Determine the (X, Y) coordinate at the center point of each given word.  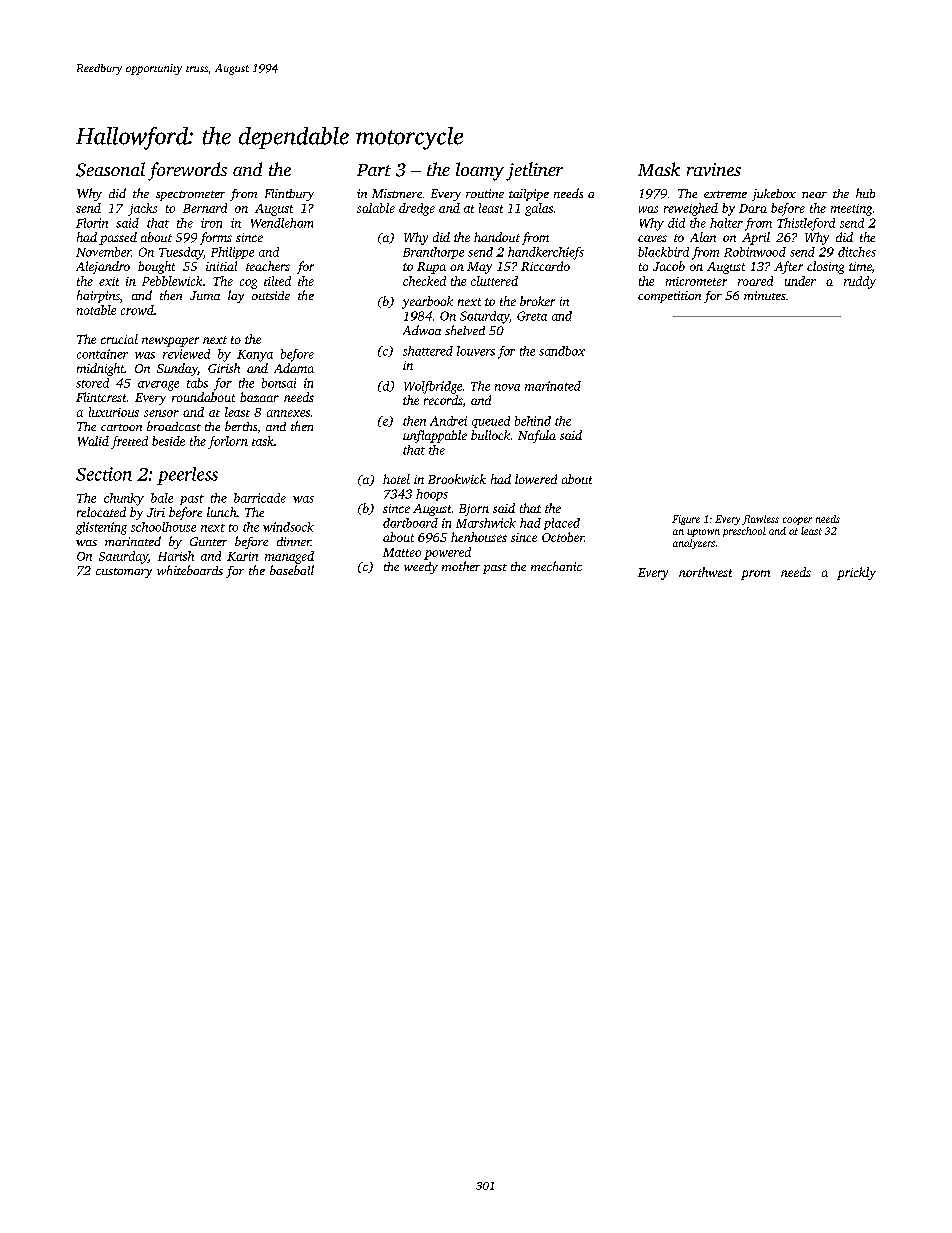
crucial (119, 339)
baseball (292, 570)
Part (374, 170)
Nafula (537, 436)
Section (104, 474)
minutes (765, 295)
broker (537, 301)
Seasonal (110, 169)
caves (652, 238)
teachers (268, 266)
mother (461, 566)
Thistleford (806, 224)
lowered (536, 479)
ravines (714, 169)
